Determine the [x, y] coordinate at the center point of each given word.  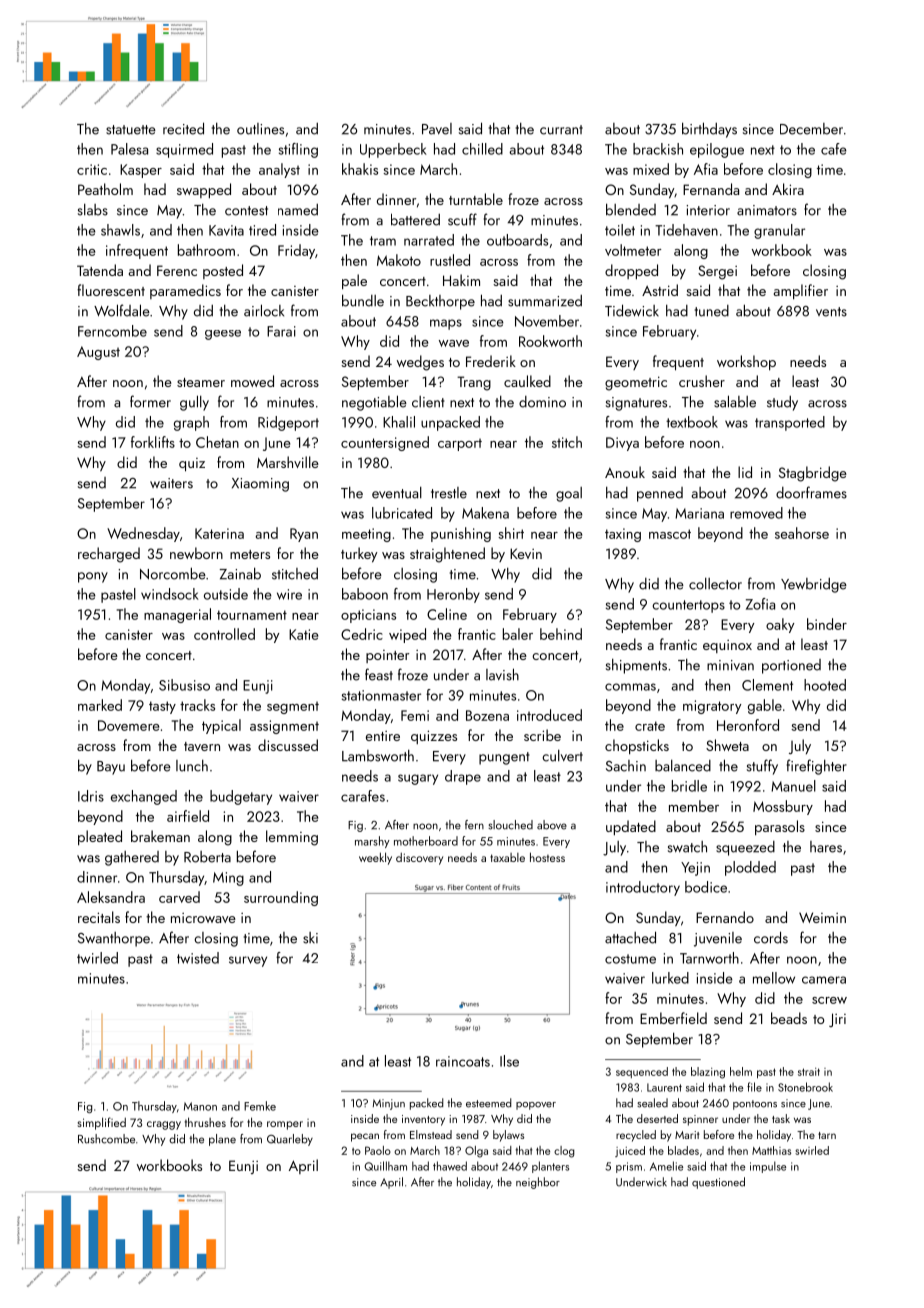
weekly [375, 858]
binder [827, 624]
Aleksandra [111, 897]
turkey [359, 555]
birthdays [709, 130]
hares [826, 847]
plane [222, 1140]
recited [183, 128]
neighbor [538, 1183]
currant [561, 130]
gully [194, 403]
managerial [177, 615]
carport [460, 445]
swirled [812, 1150]
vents [831, 312]
